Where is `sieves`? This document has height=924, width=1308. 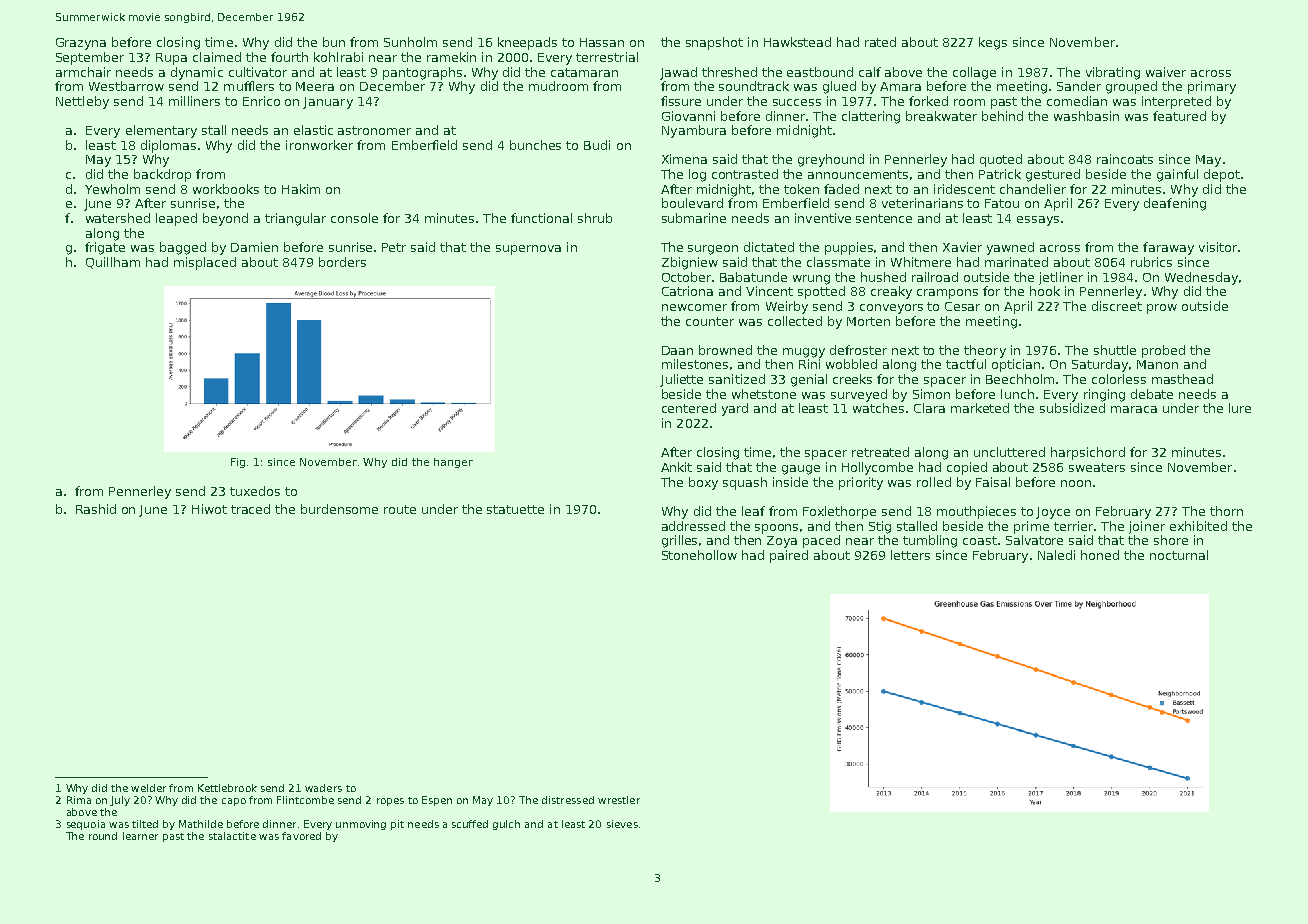 sieves is located at coordinates (622, 824).
